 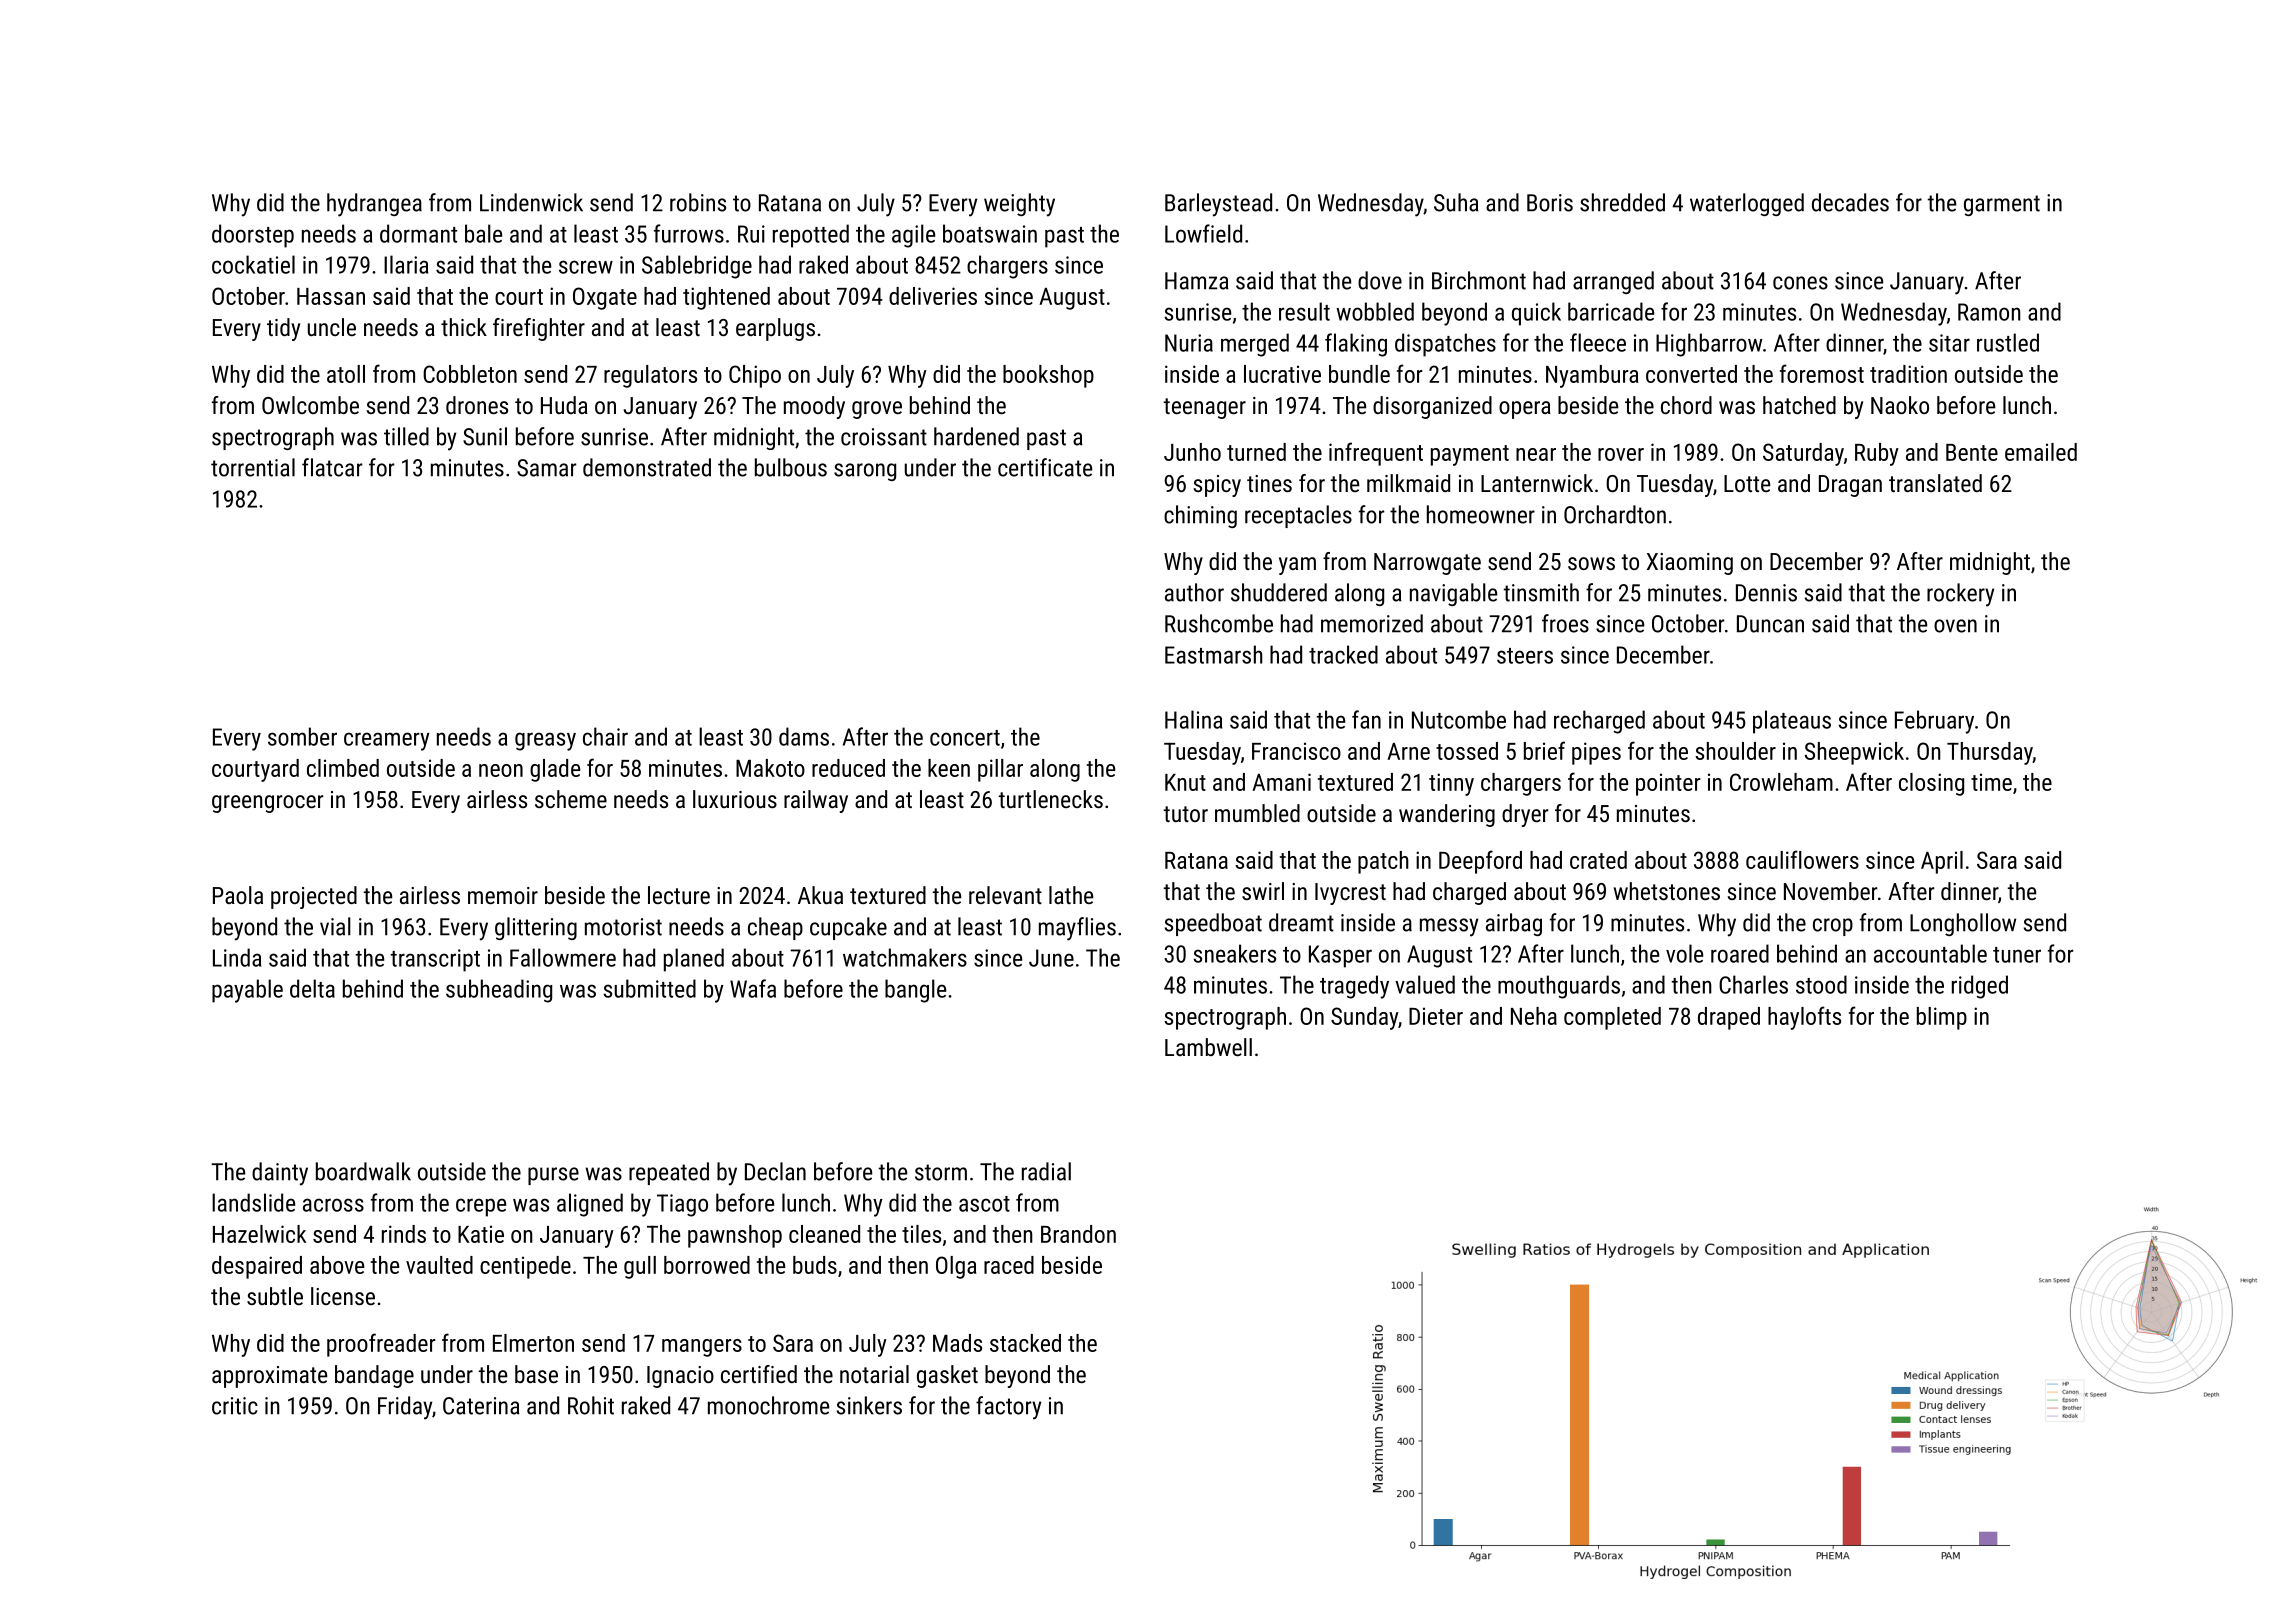 I want to click on radial, so click(x=1046, y=1171).
